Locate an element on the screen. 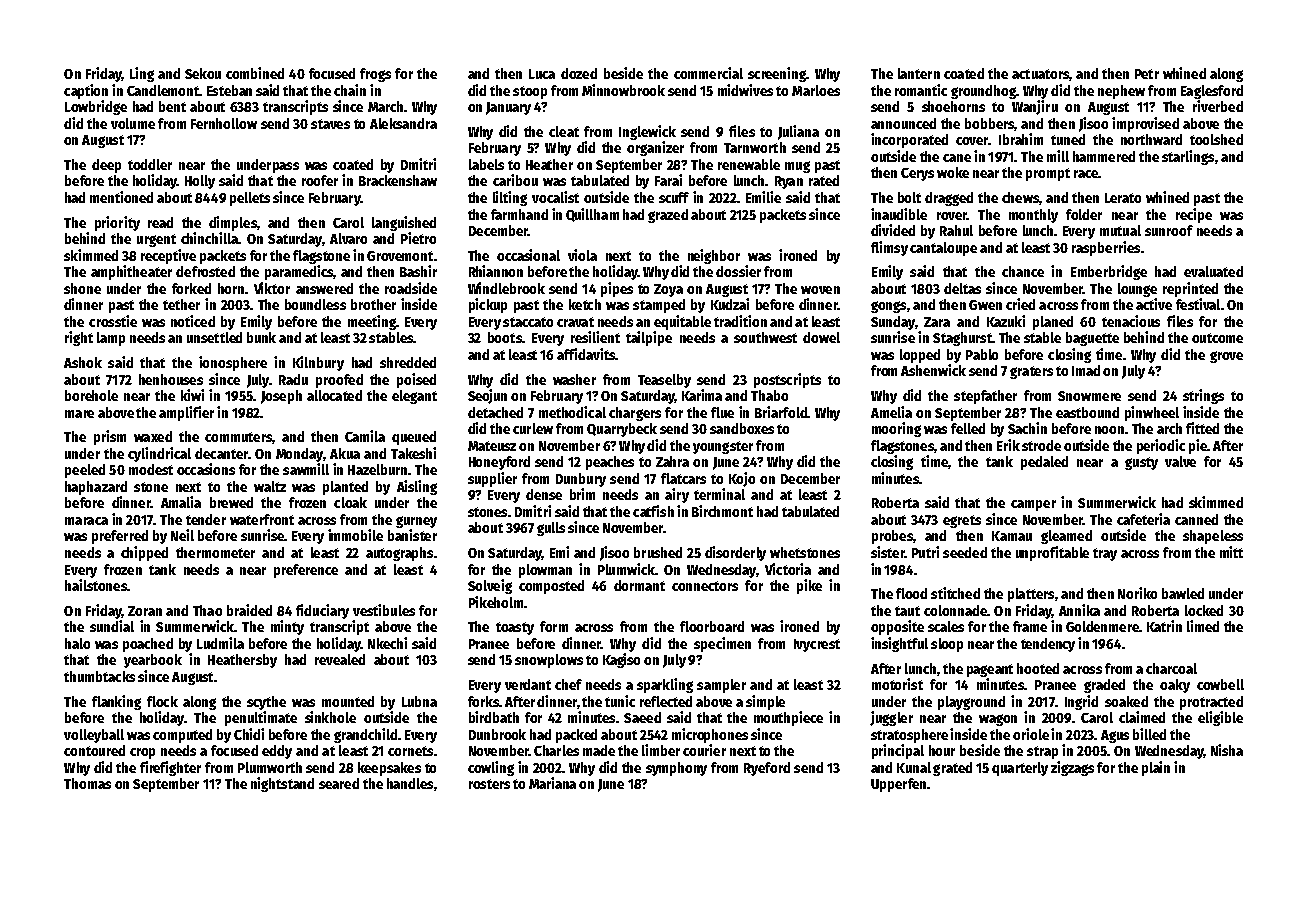 The height and width of the screenshot is (924, 1308). commercial is located at coordinates (708, 73).
